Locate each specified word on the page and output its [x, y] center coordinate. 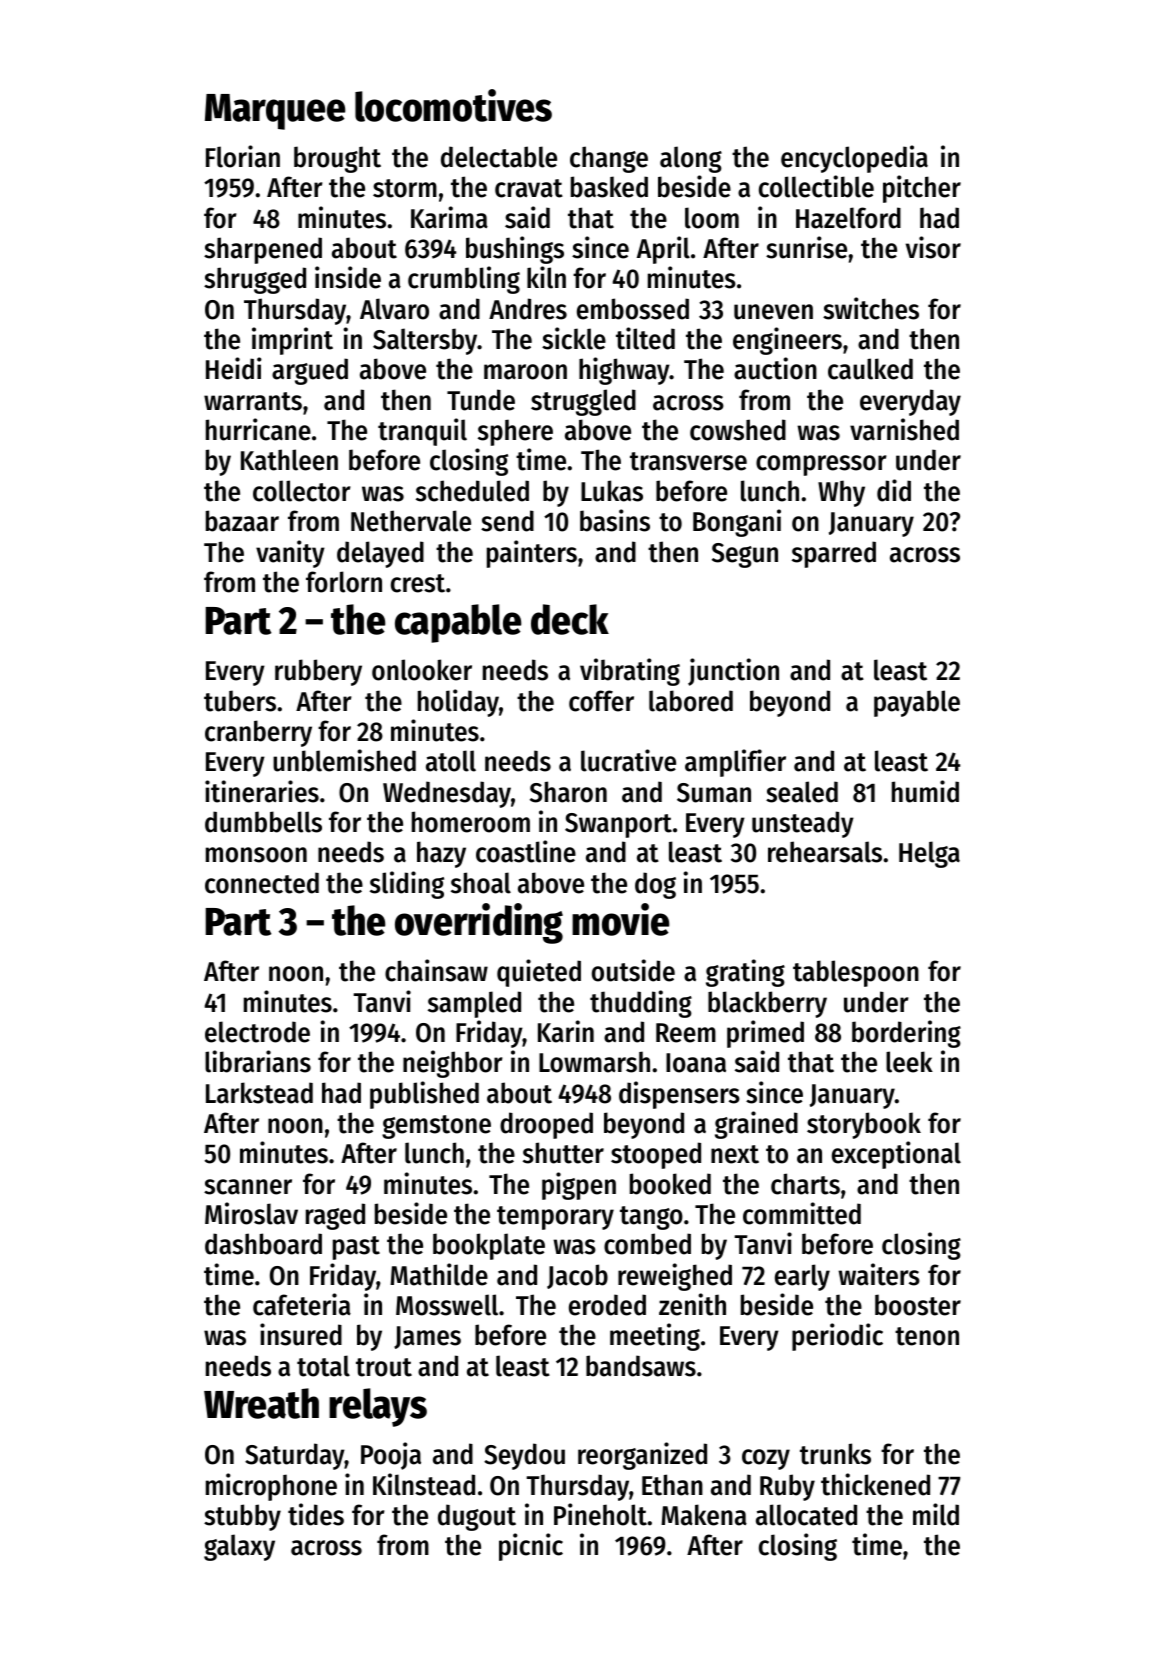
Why [841, 493]
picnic [531, 1547]
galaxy [239, 1547]
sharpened [263, 250]
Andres [528, 309]
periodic [837, 1337]
